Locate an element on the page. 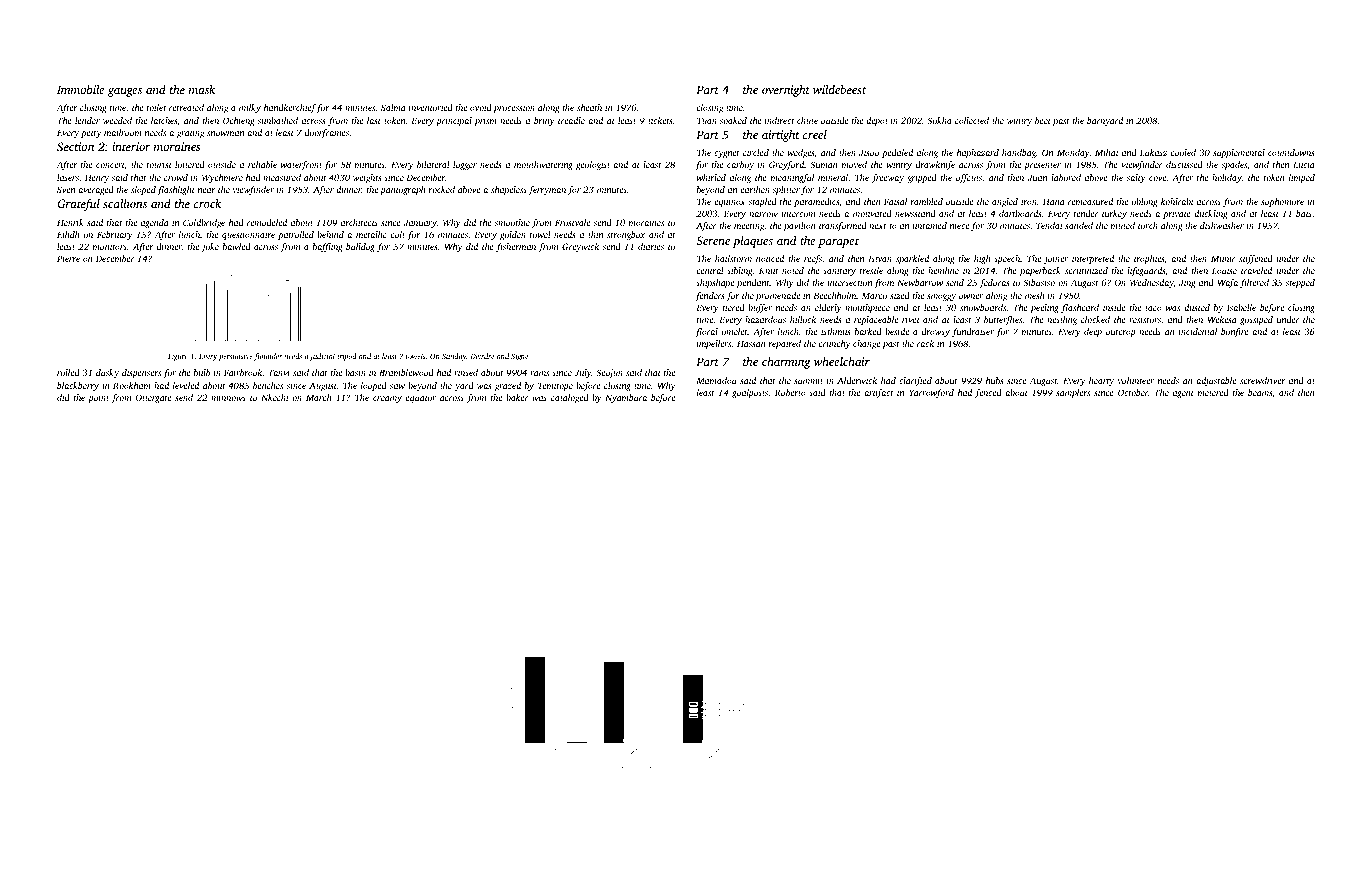  leveled is located at coordinates (186, 385).
